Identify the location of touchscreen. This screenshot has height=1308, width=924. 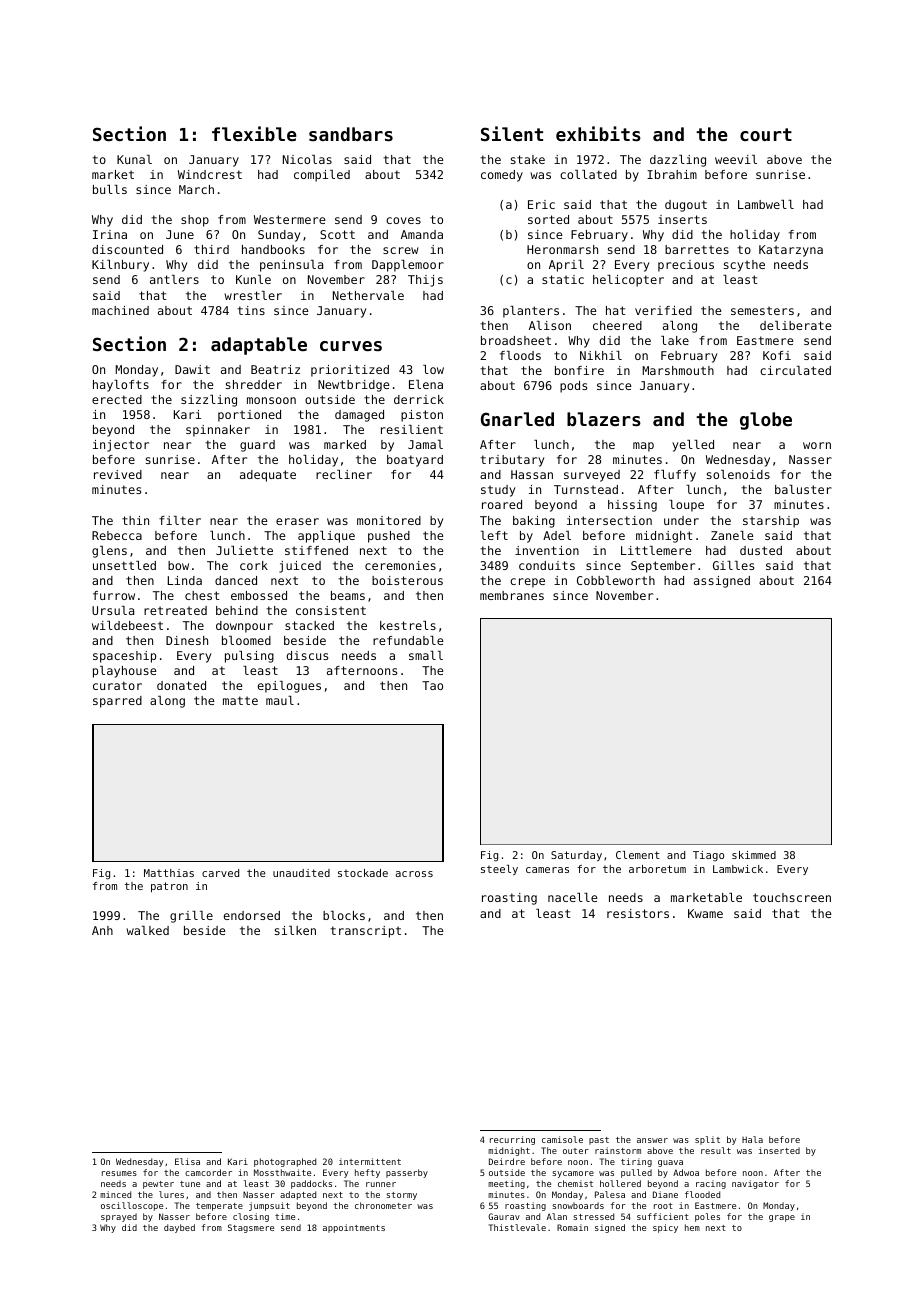
(792, 897).
